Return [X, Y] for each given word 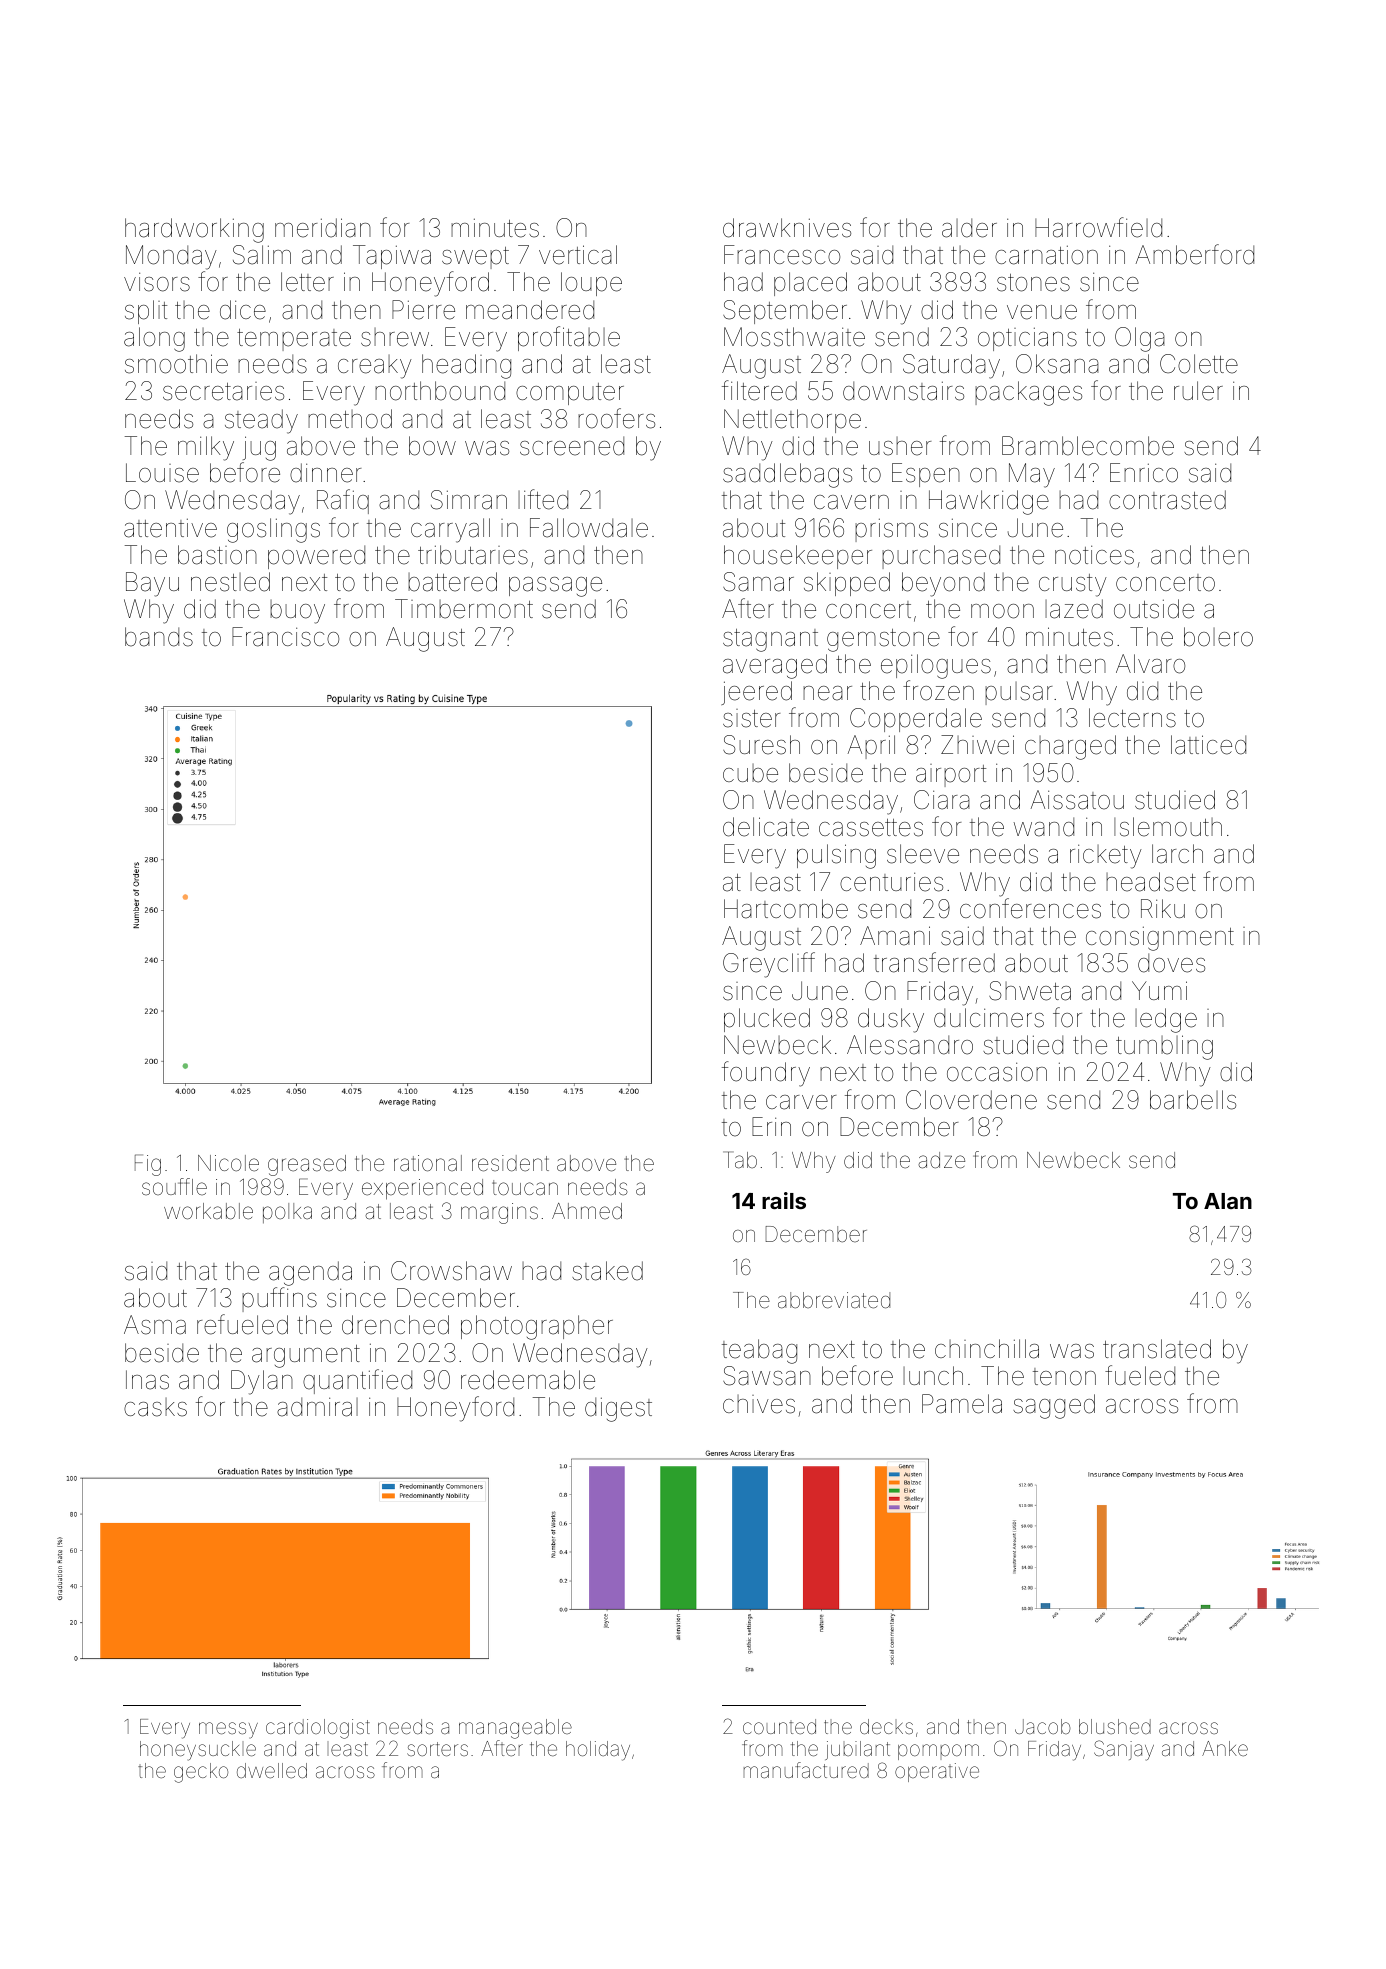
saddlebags [787, 475]
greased [307, 1165]
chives [759, 1404]
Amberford [1195, 254]
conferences [1030, 908]
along [154, 339]
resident [510, 1163]
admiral [317, 1407]
